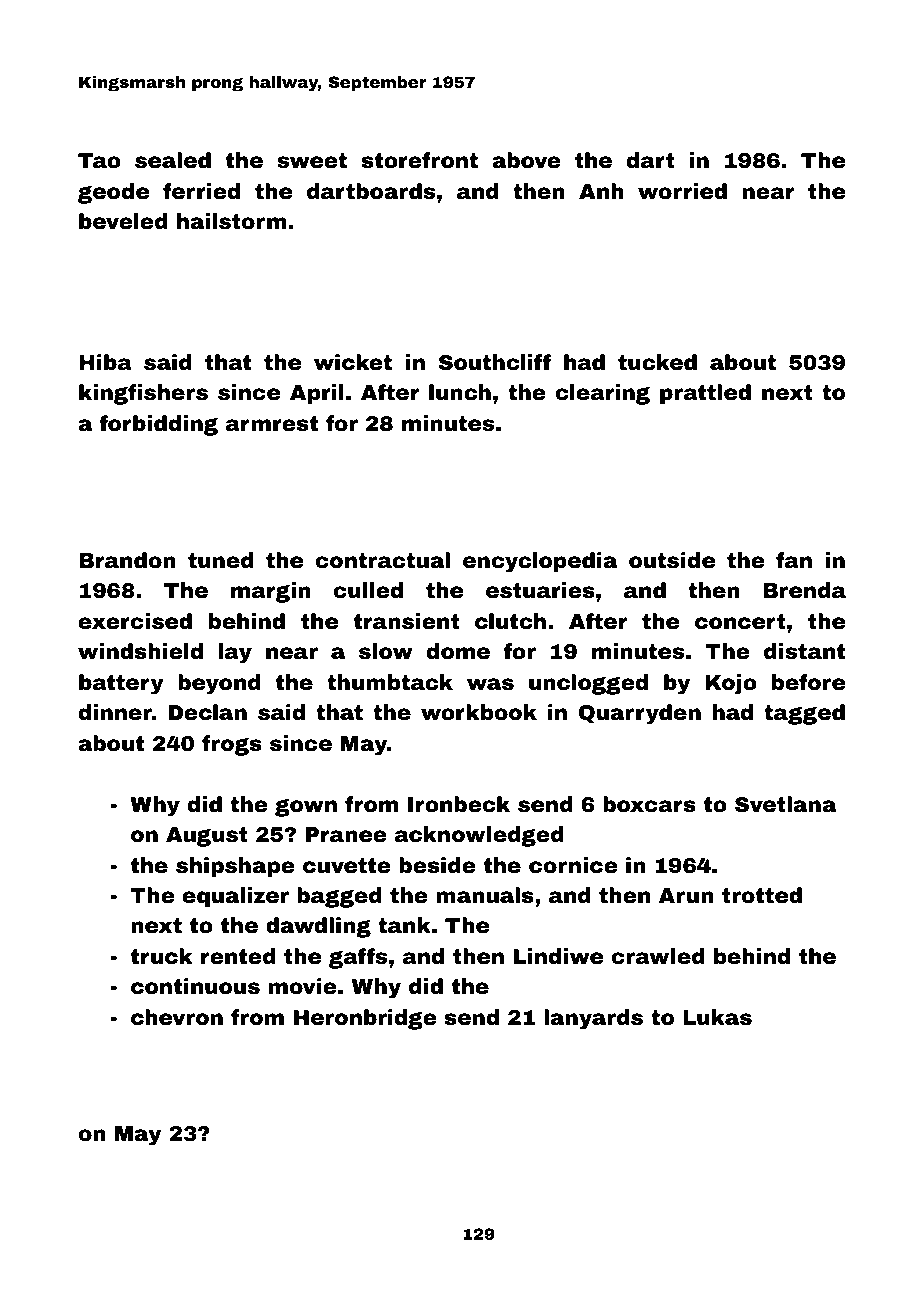 This screenshot has height=1311, width=924. What do you see at coordinates (682, 191) in the screenshot?
I see `worried` at bounding box center [682, 191].
